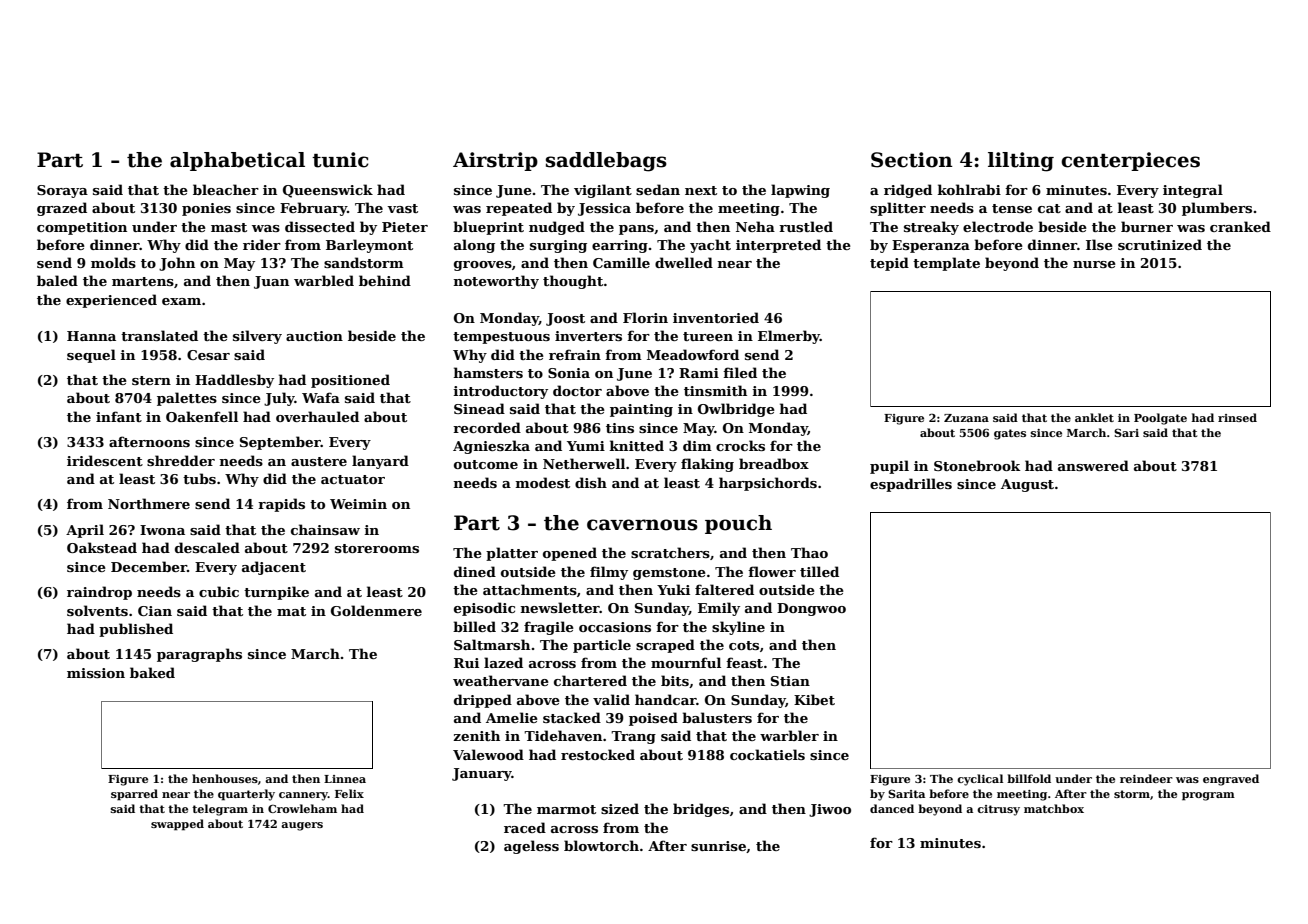 The height and width of the screenshot is (924, 1308). Describe the element at coordinates (320, 226) in the screenshot. I see `dissected` at that location.
